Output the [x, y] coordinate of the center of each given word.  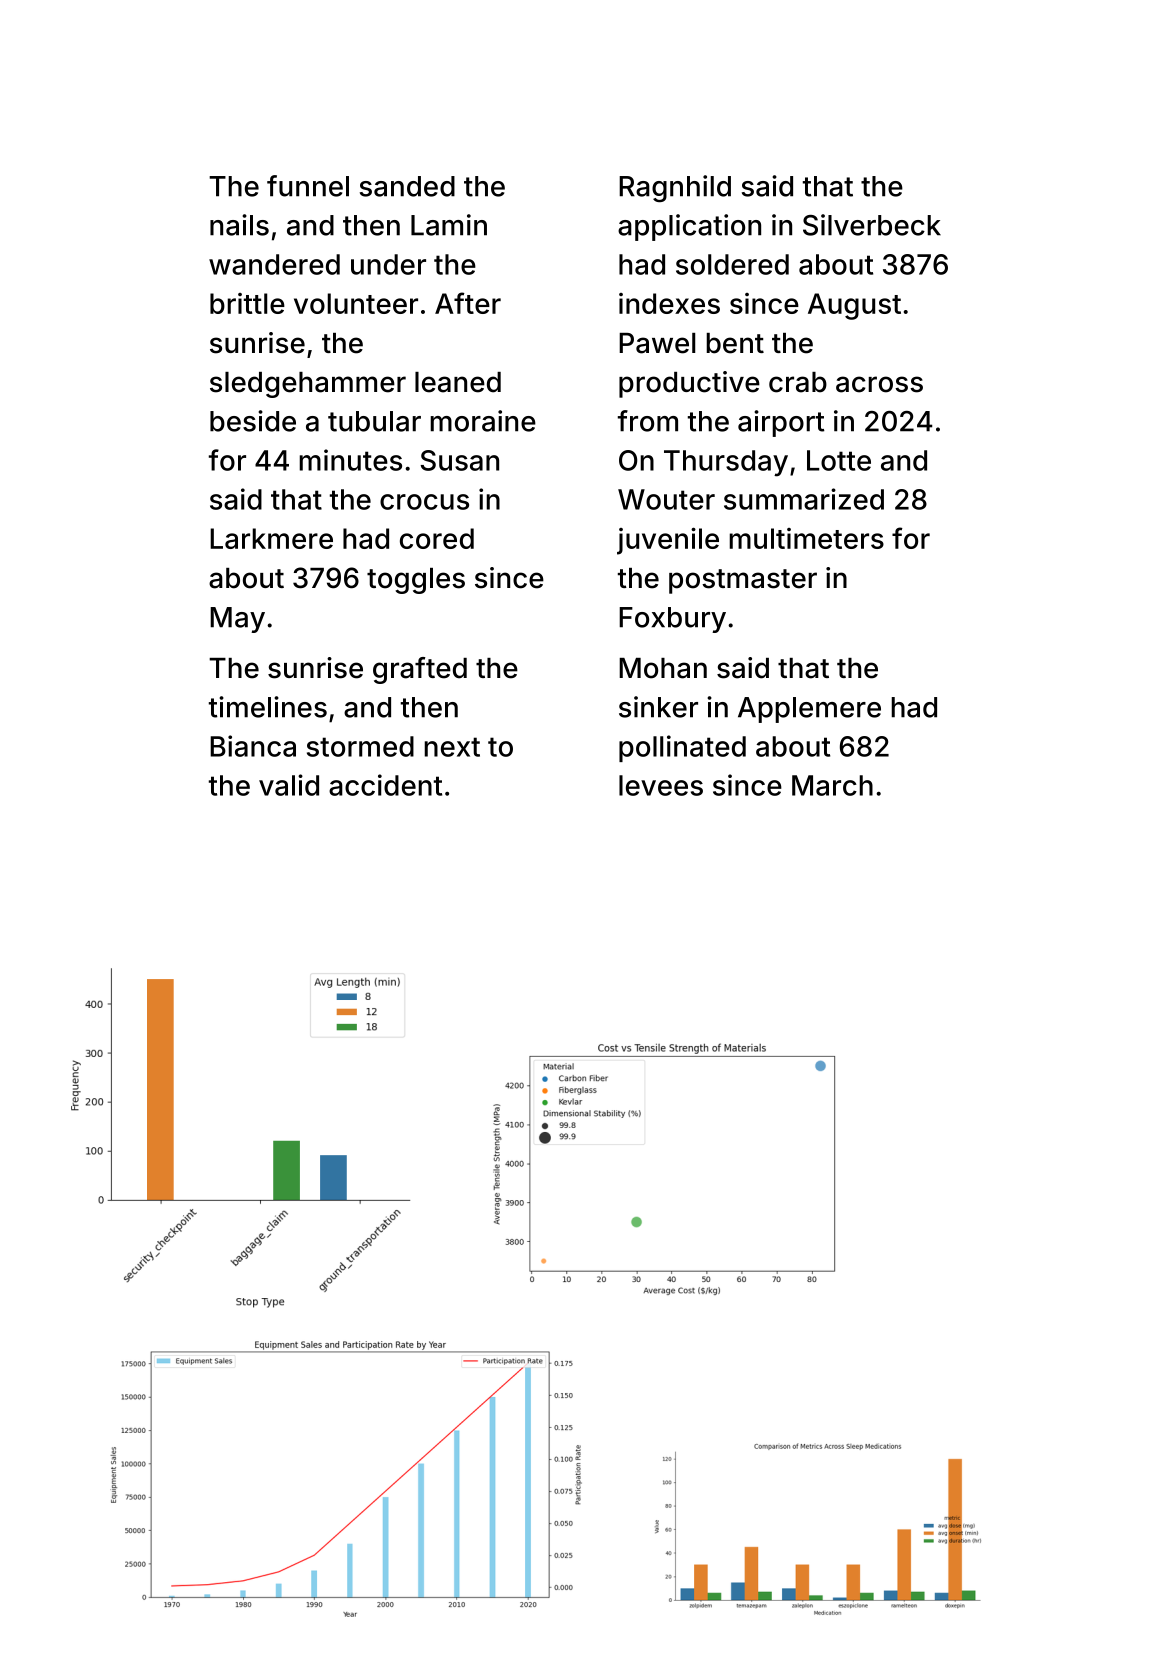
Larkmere [271, 538]
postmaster [743, 581]
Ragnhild [675, 188]
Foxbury [672, 620]
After [468, 303]
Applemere [809, 710]
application [689, 227]
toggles [416, 581]
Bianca [253, 746]
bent [735, 343]
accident [385, 785]
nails [239, 225]
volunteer [356, 303]
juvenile [668, 541]
